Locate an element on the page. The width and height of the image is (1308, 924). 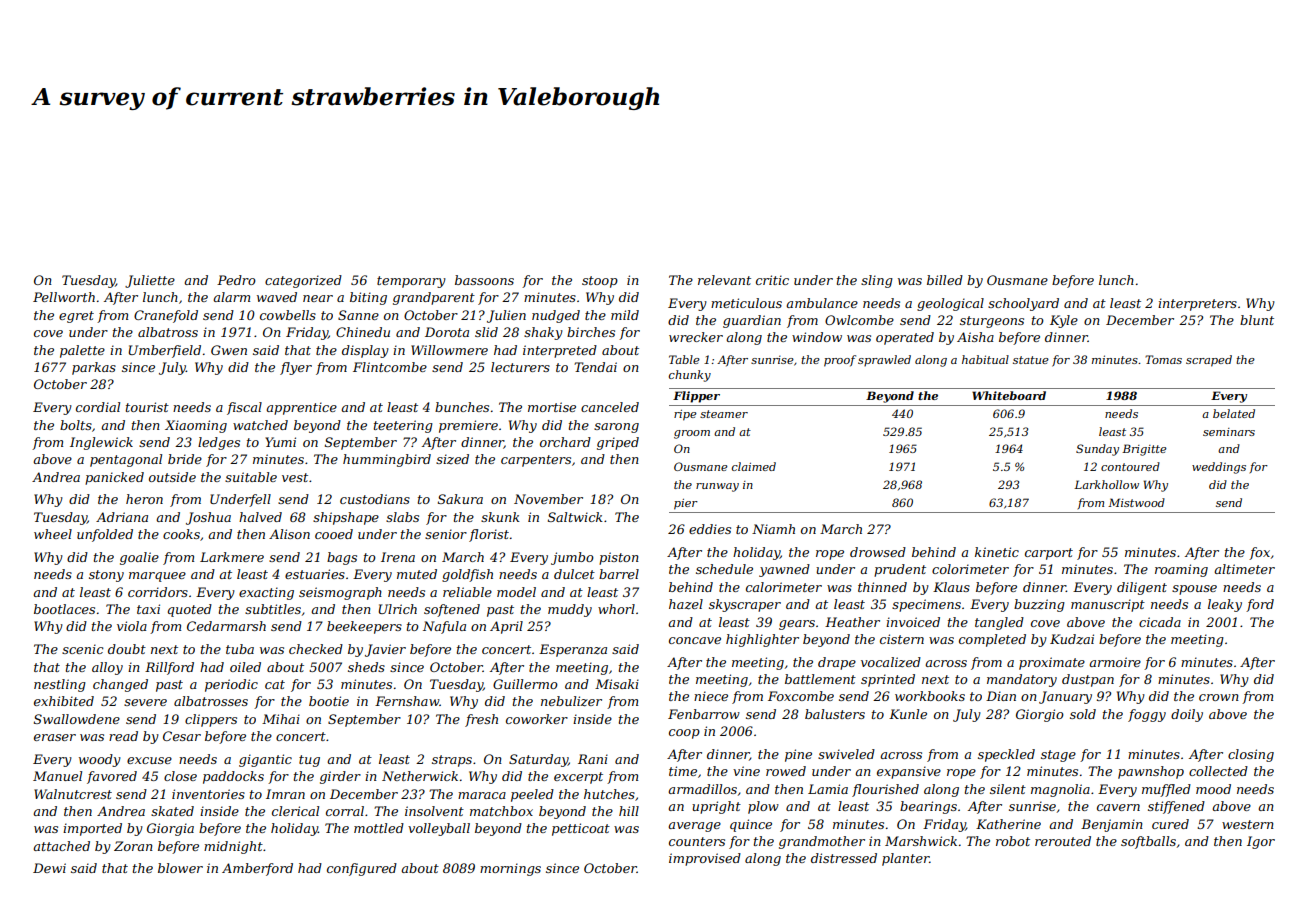
florist is located at coordinates (489, 535).
